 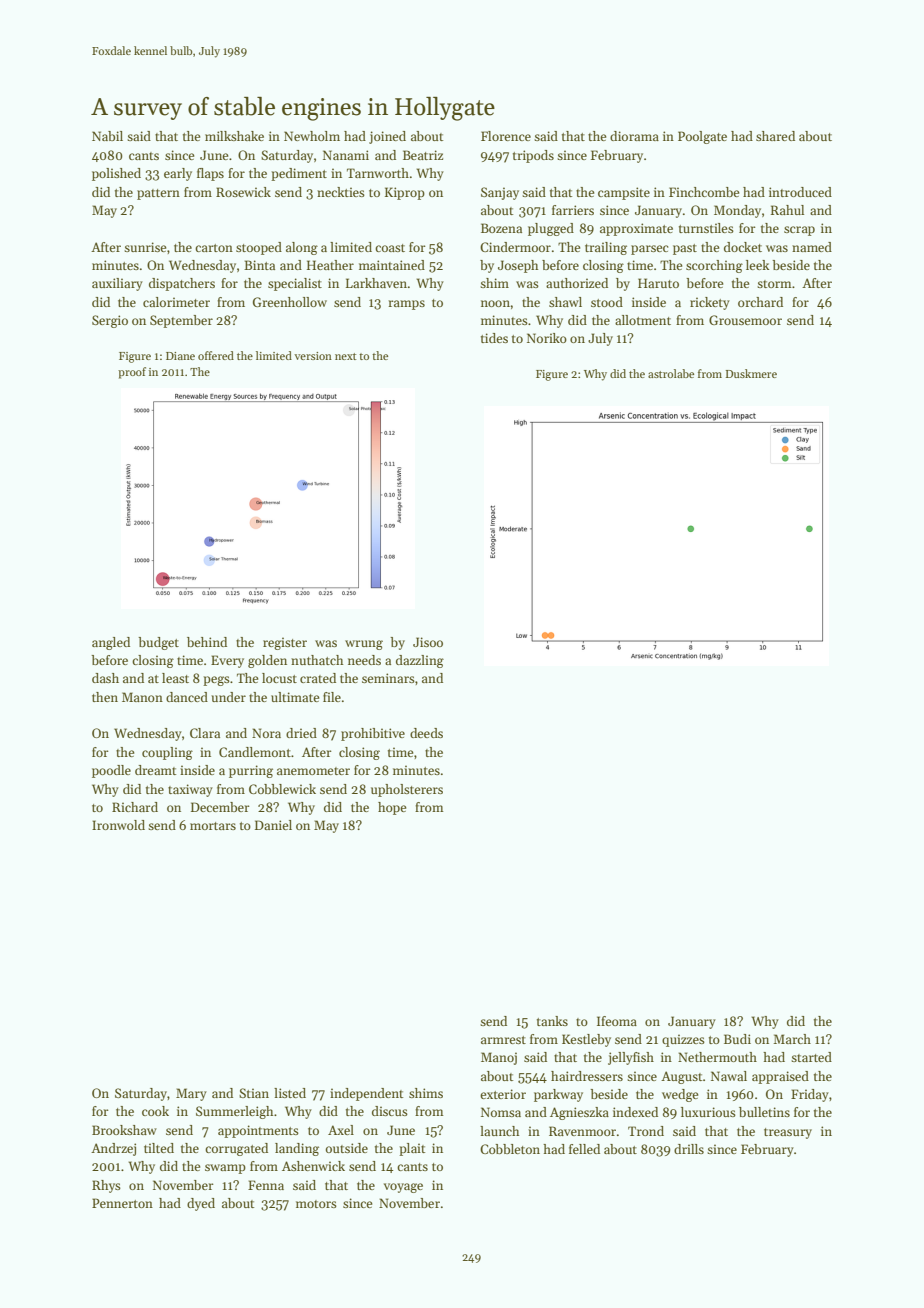 I want to click on Ifeoma, so click(x=617, y=1021).
